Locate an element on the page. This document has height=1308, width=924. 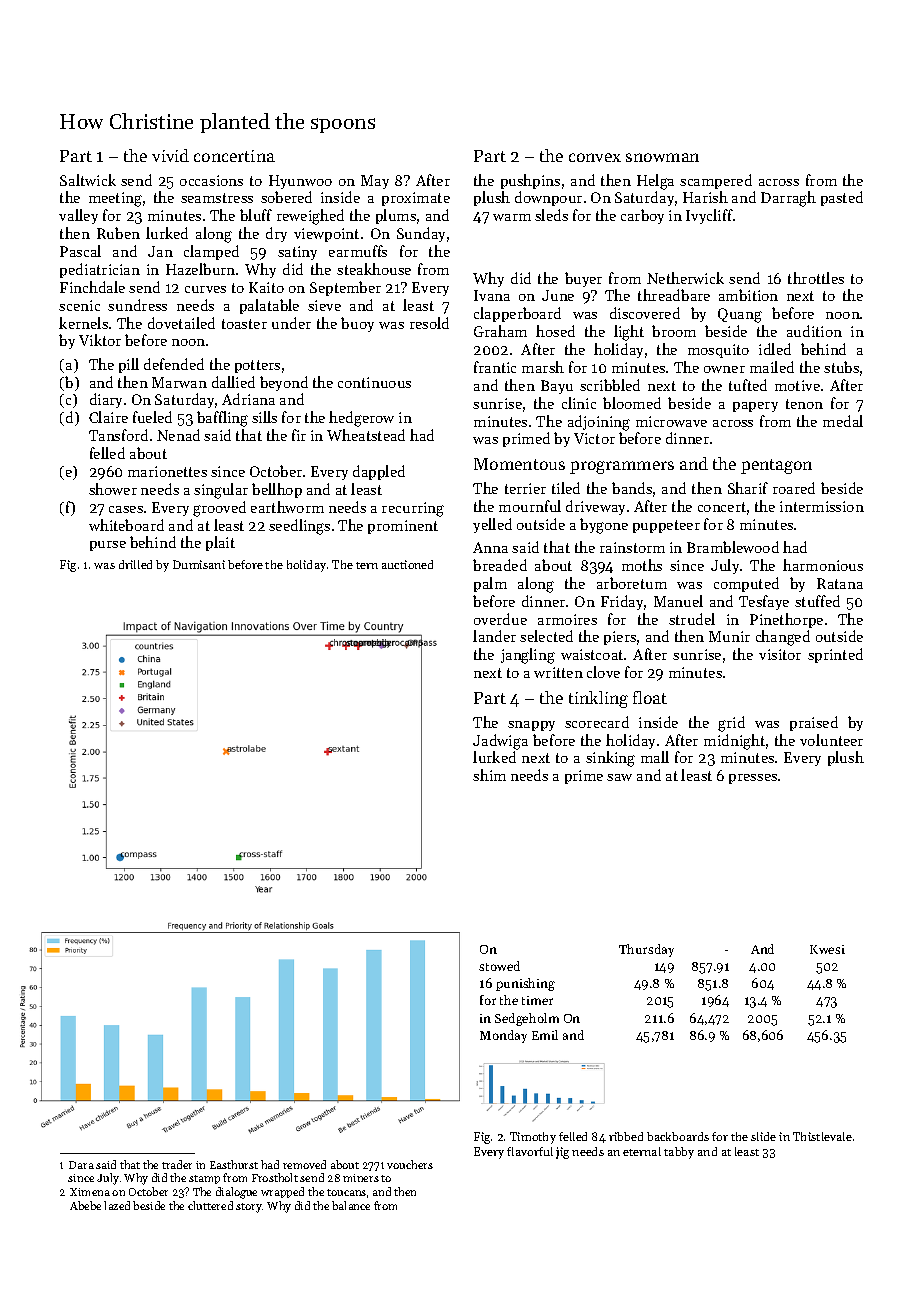
vivid is located at coordinates (170, 155).
